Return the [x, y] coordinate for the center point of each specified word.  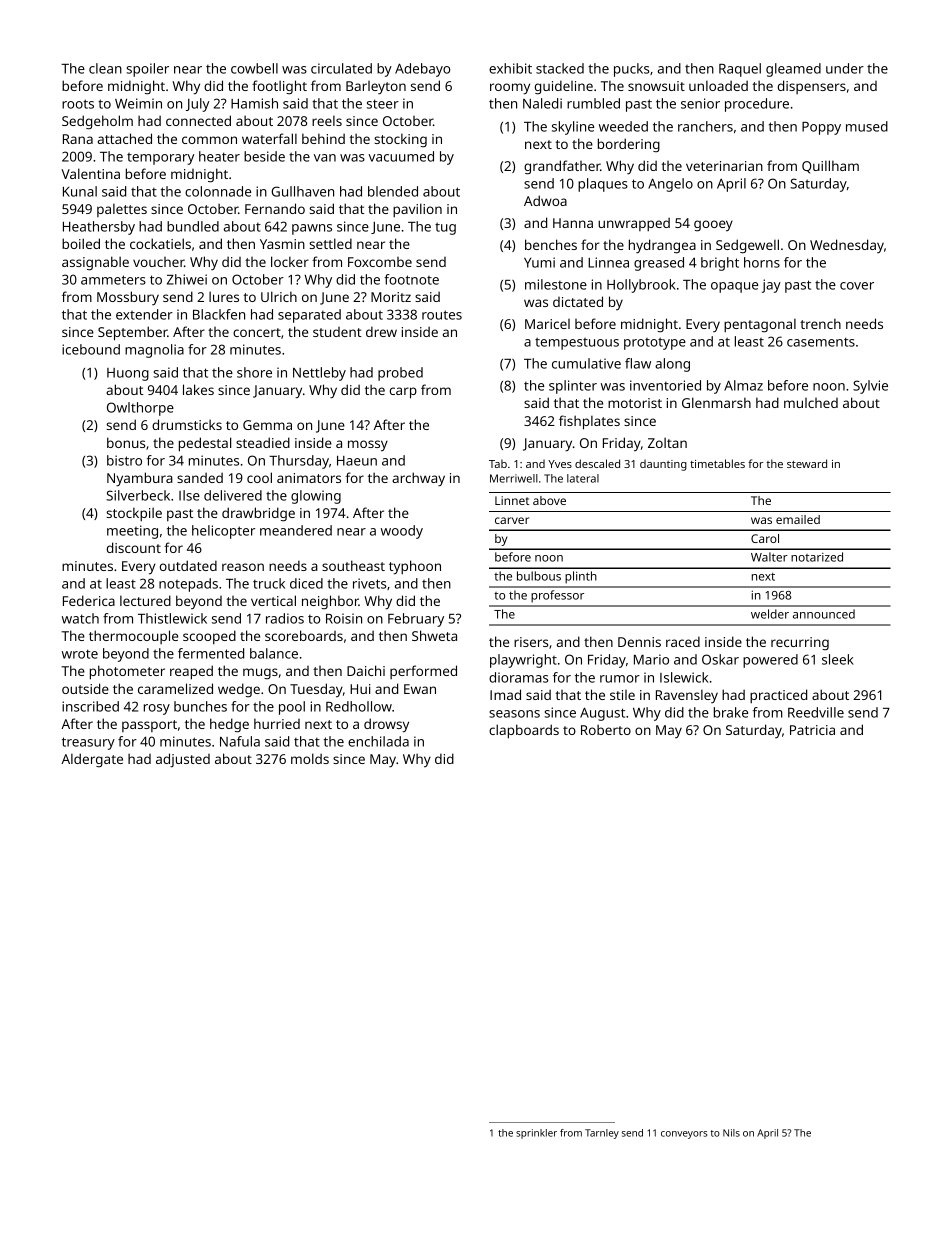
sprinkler [536, 1134]
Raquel [740, 70]
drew [381, 331]
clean [105, 68]
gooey [713, 226]
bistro [124, 460]
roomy [510, 89]
